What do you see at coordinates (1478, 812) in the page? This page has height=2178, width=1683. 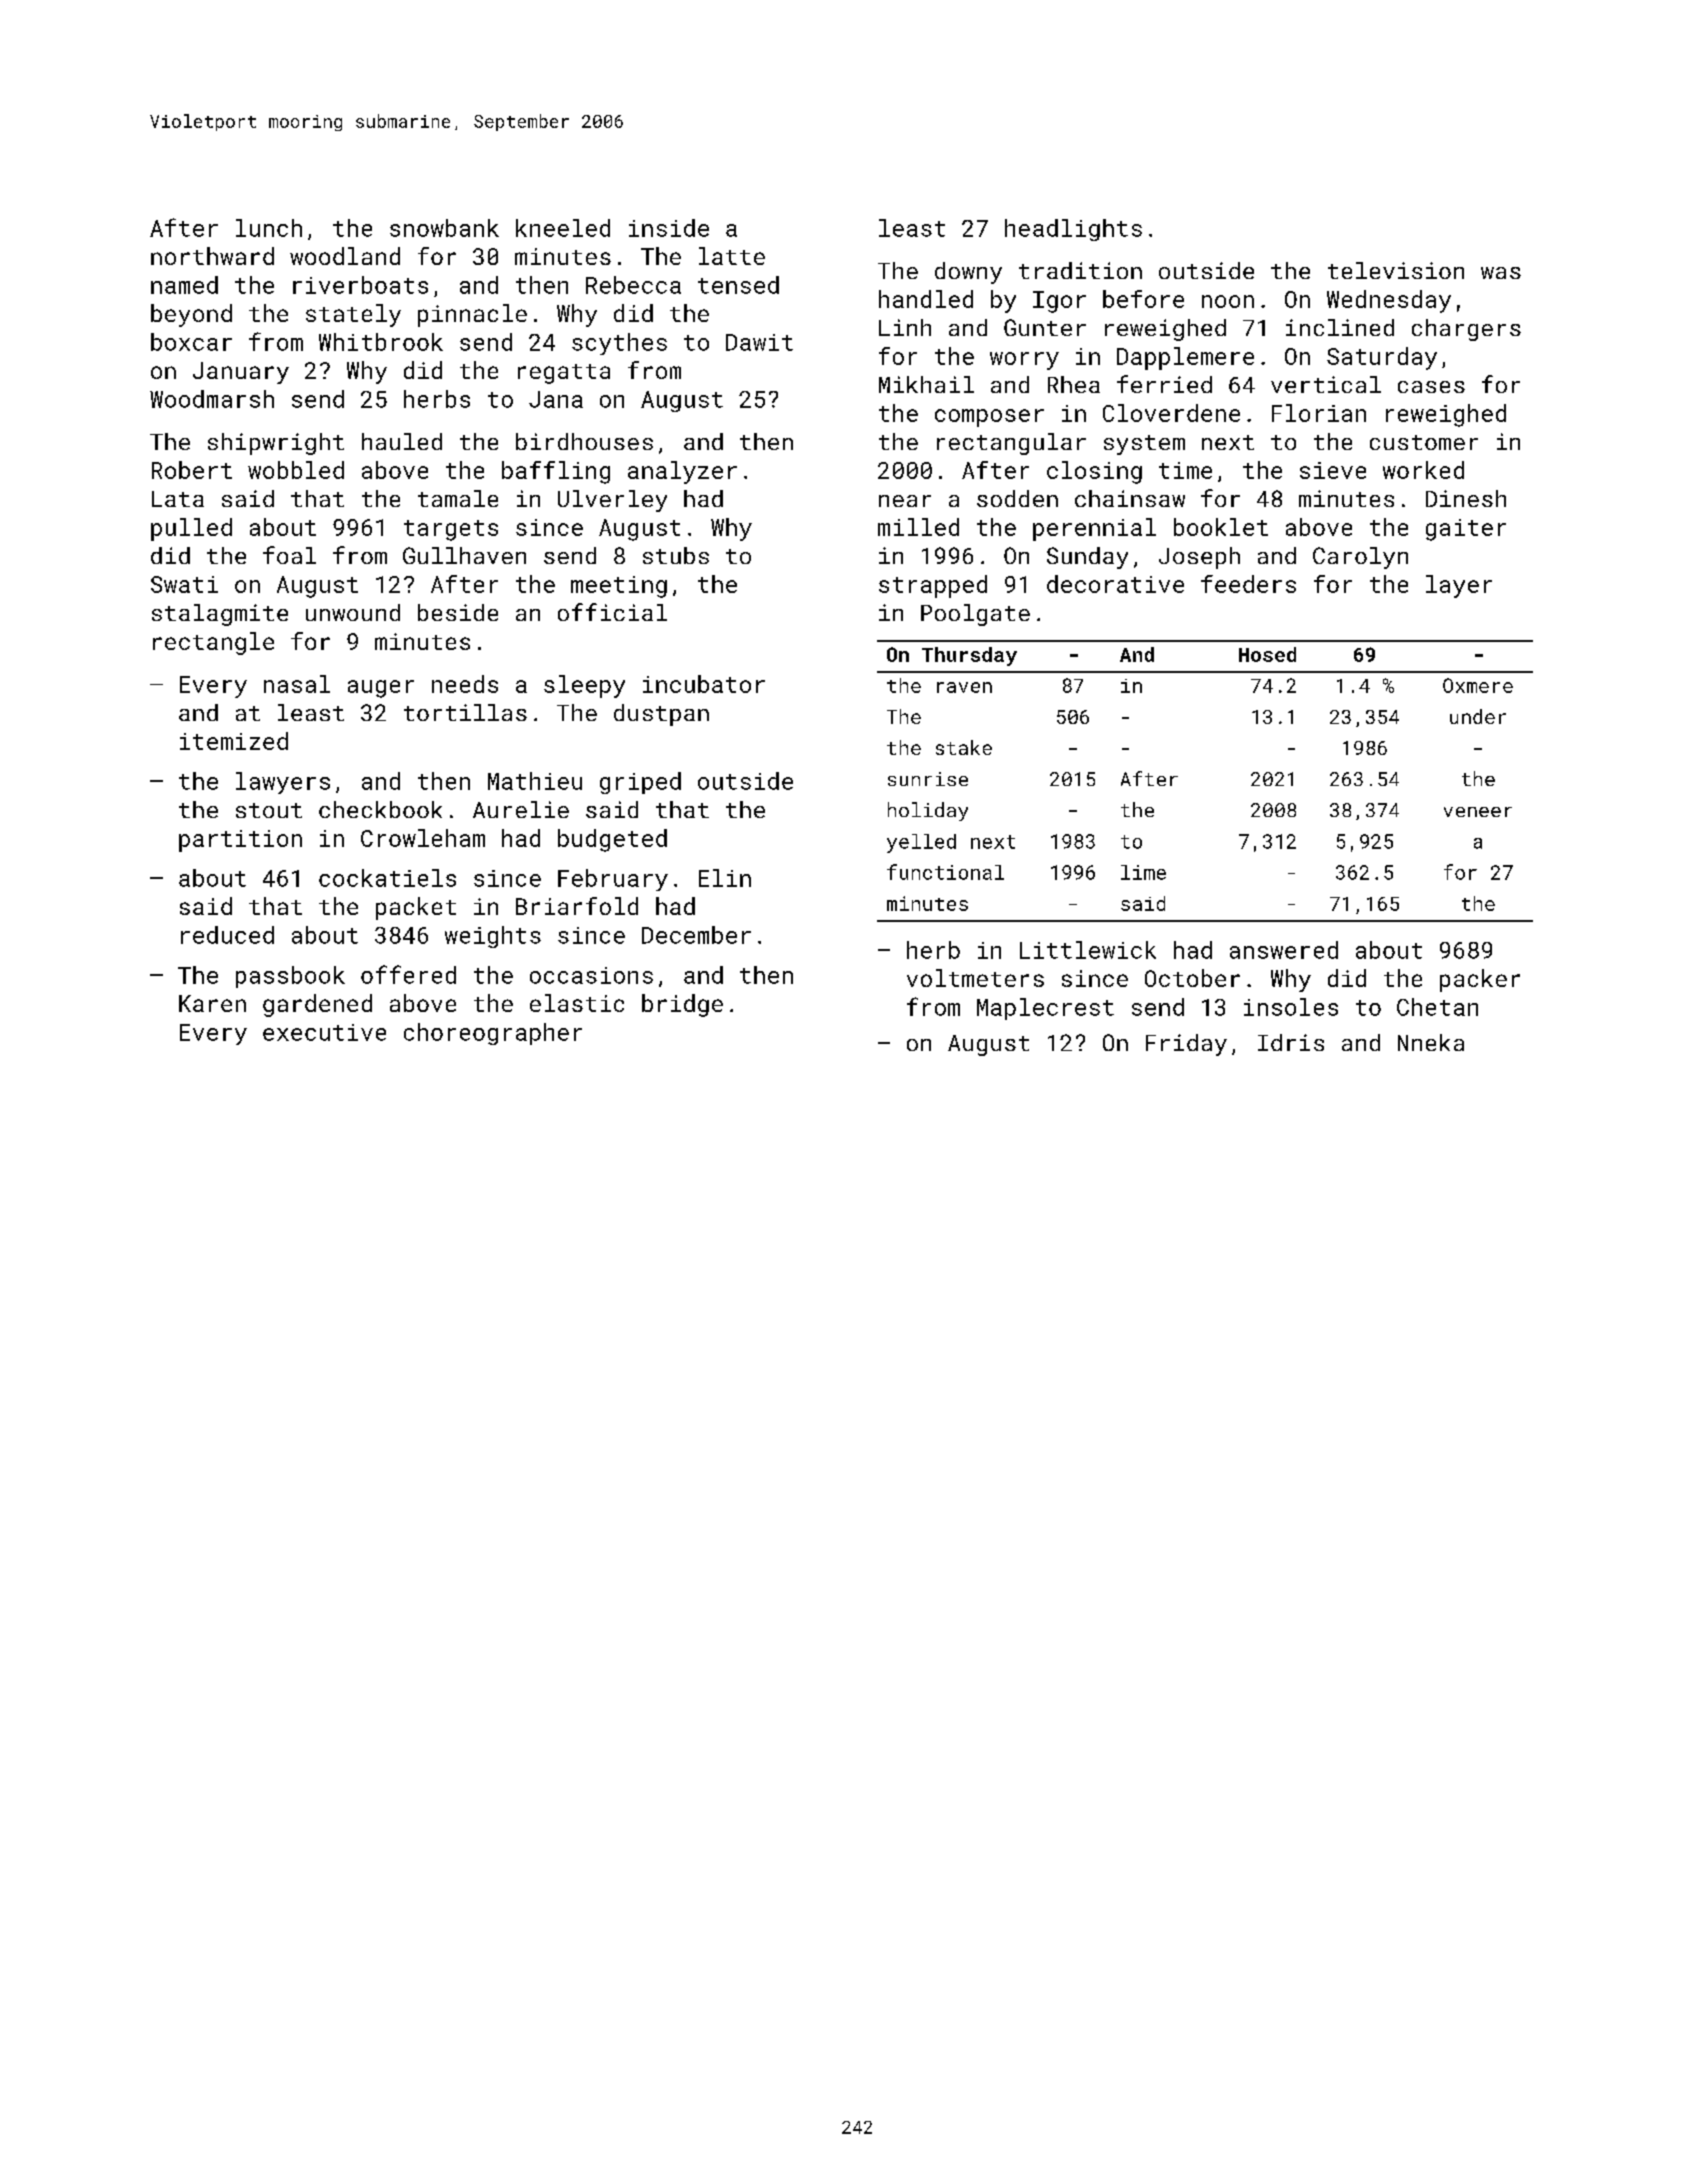 I see `veneer` at bounding box center [1478, 812].
